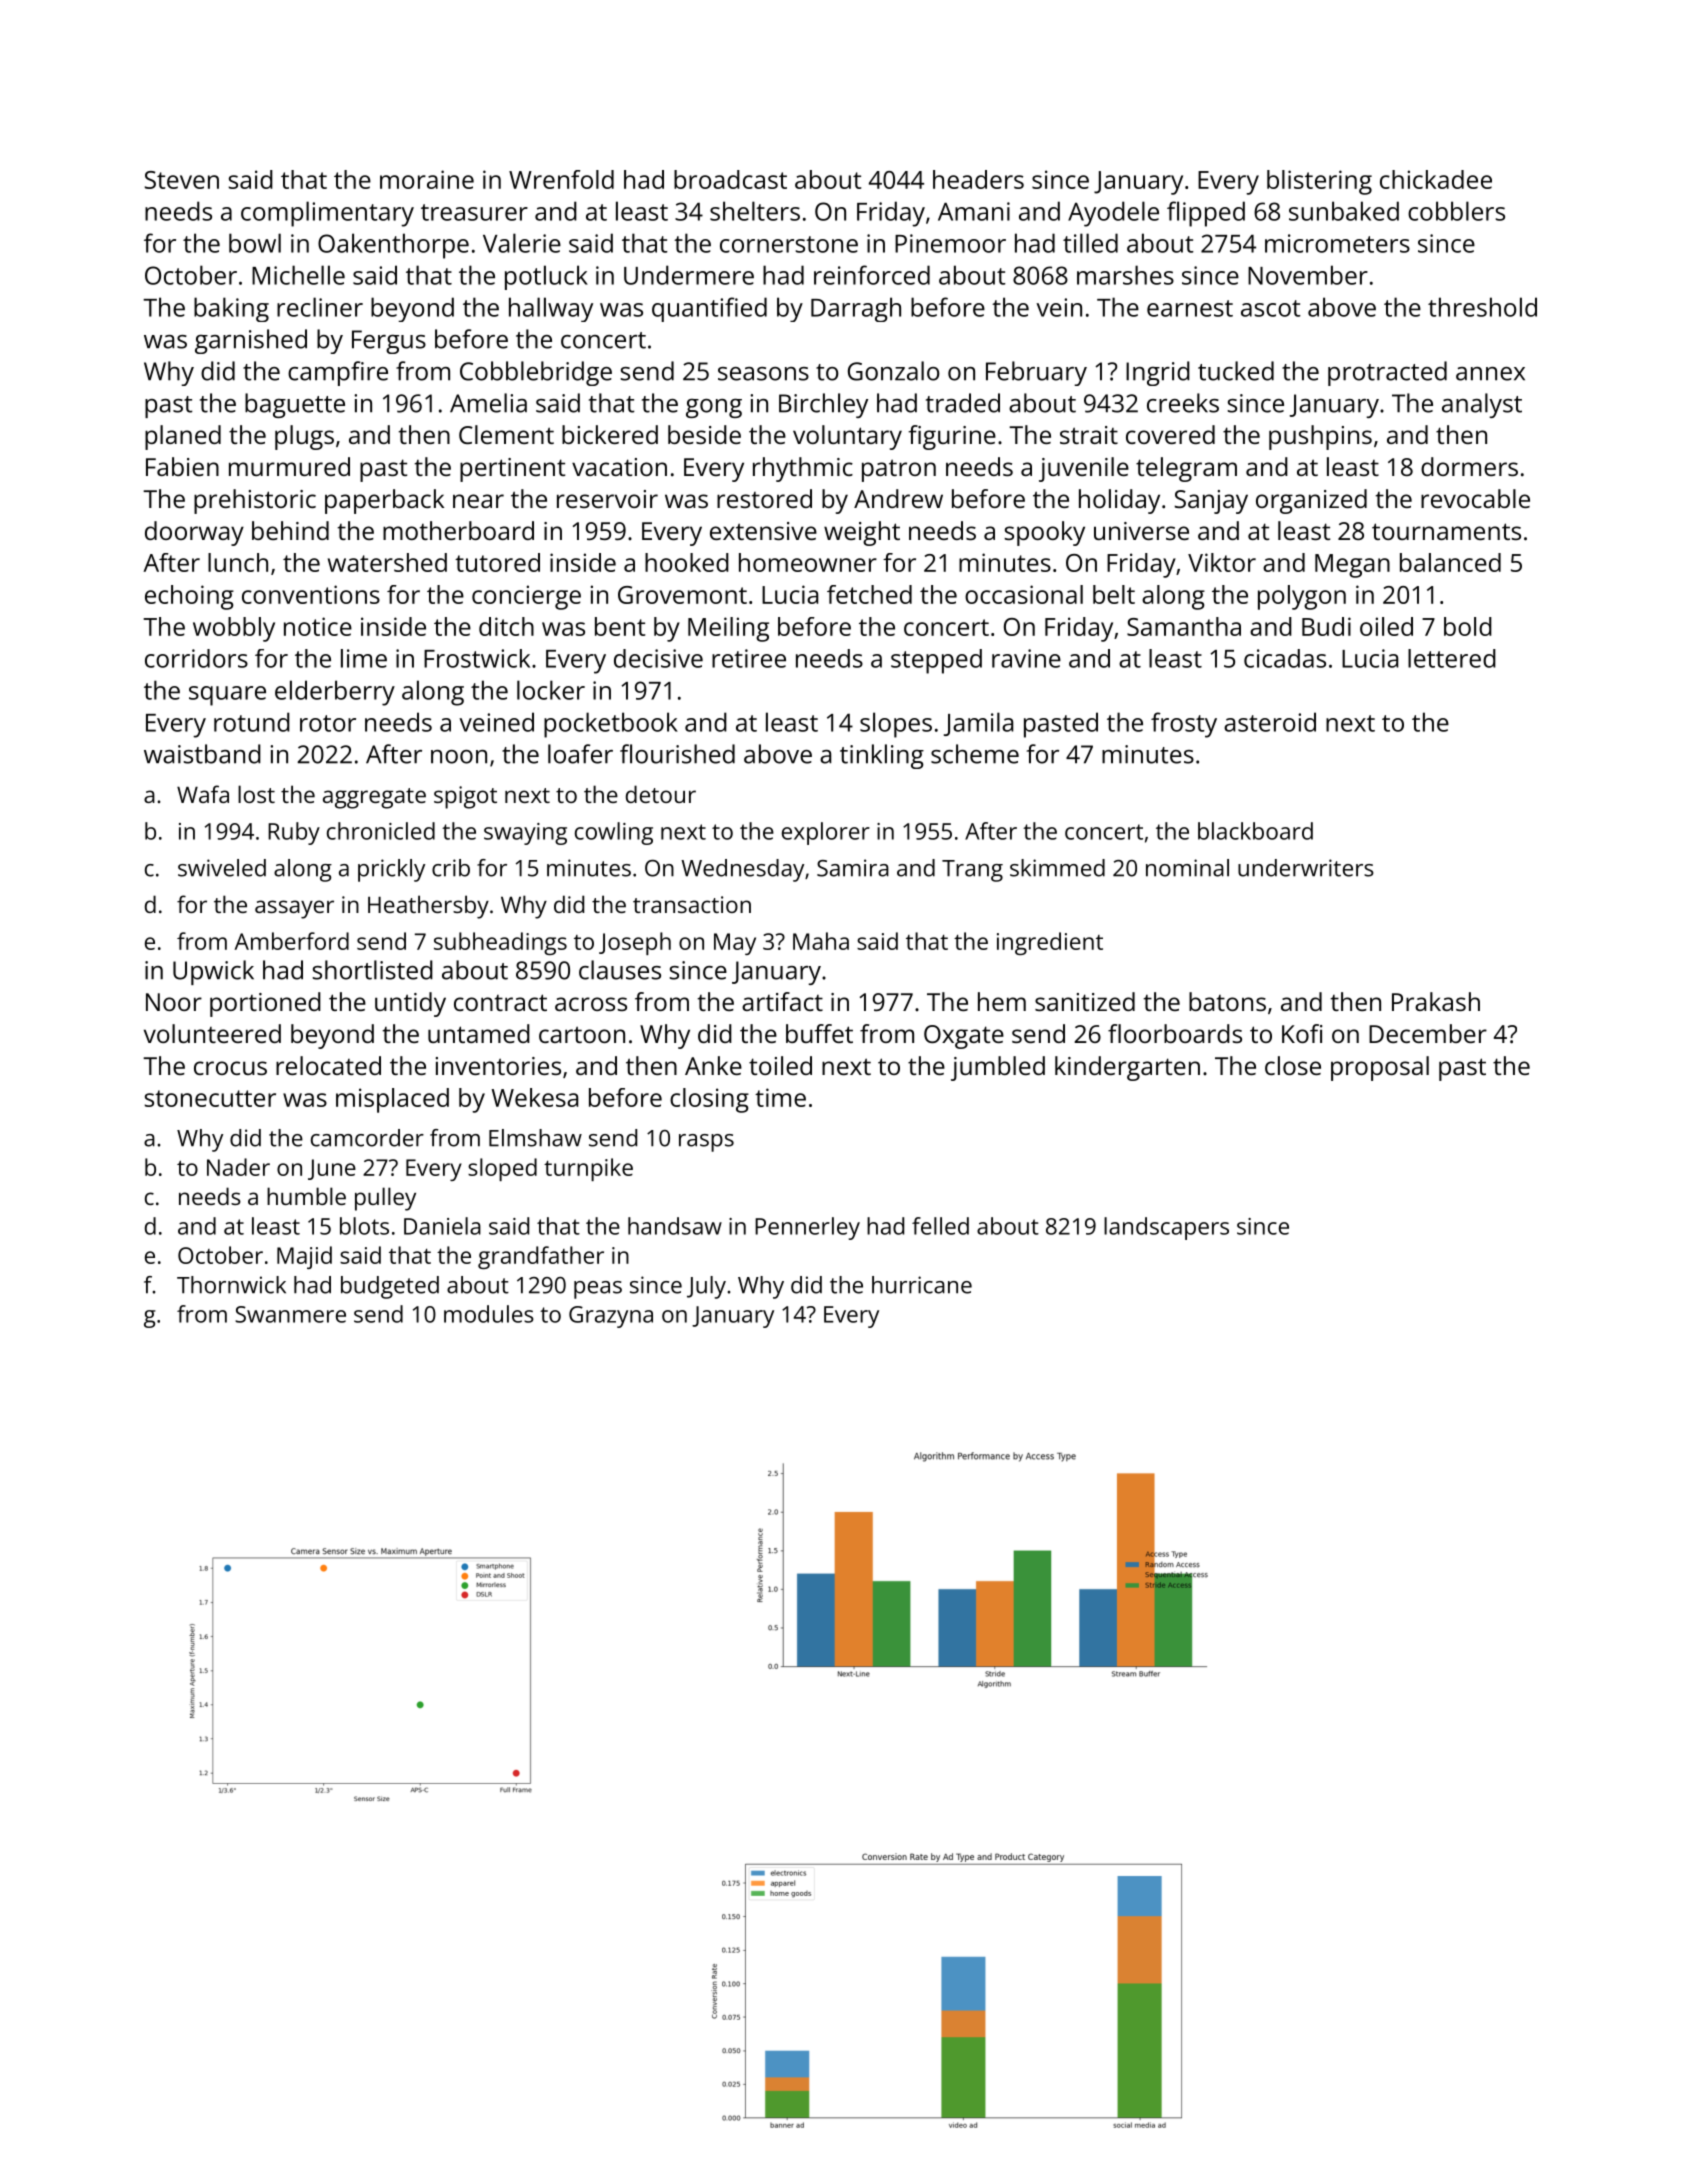 The width and height of the screenshot is (1683, 2178). What do you see at coordinates (1255, 831) in the screenshot?
I see `blackboard` at bounding box center [1255, 831].
